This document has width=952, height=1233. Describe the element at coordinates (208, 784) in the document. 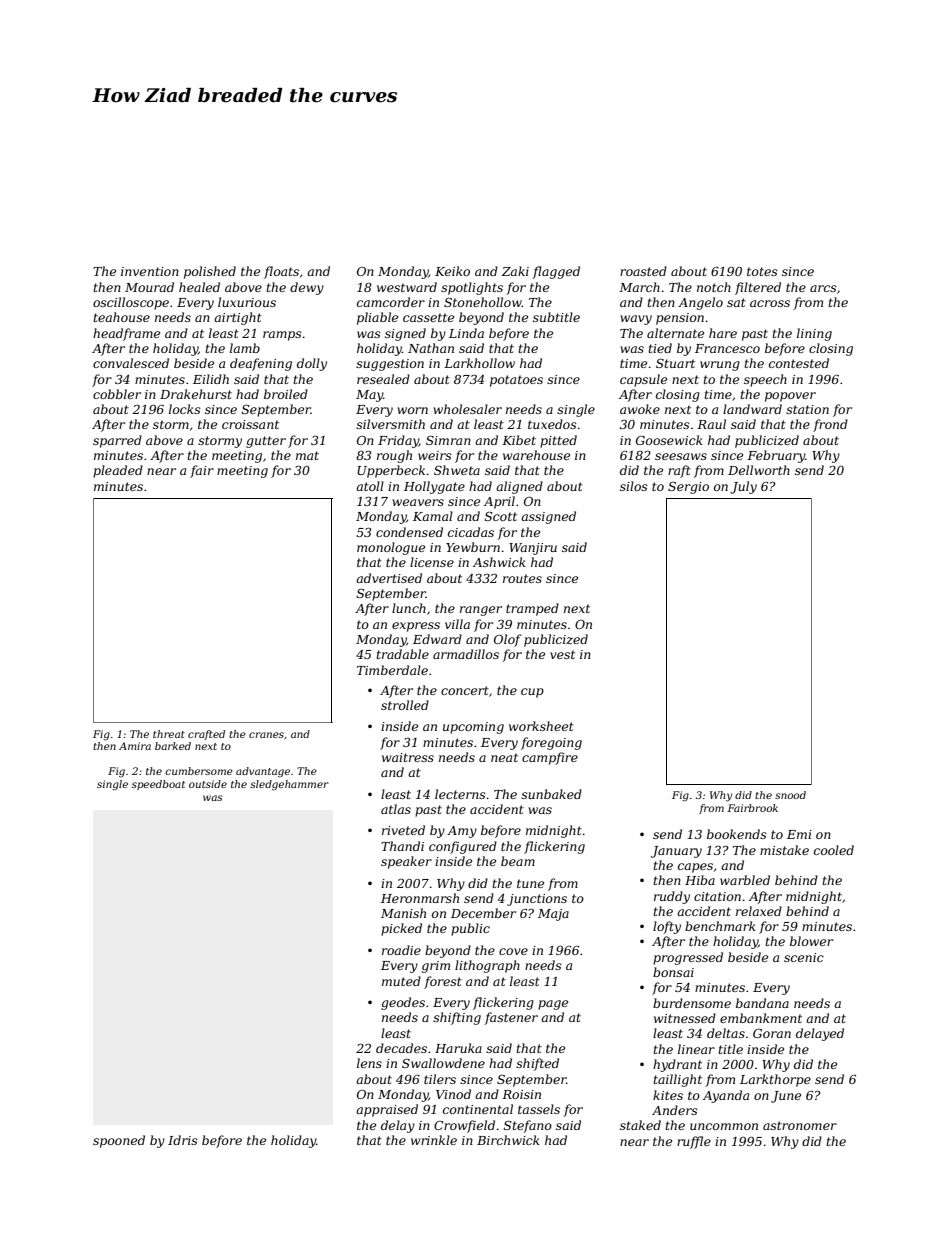

I see `outside` at that location.
